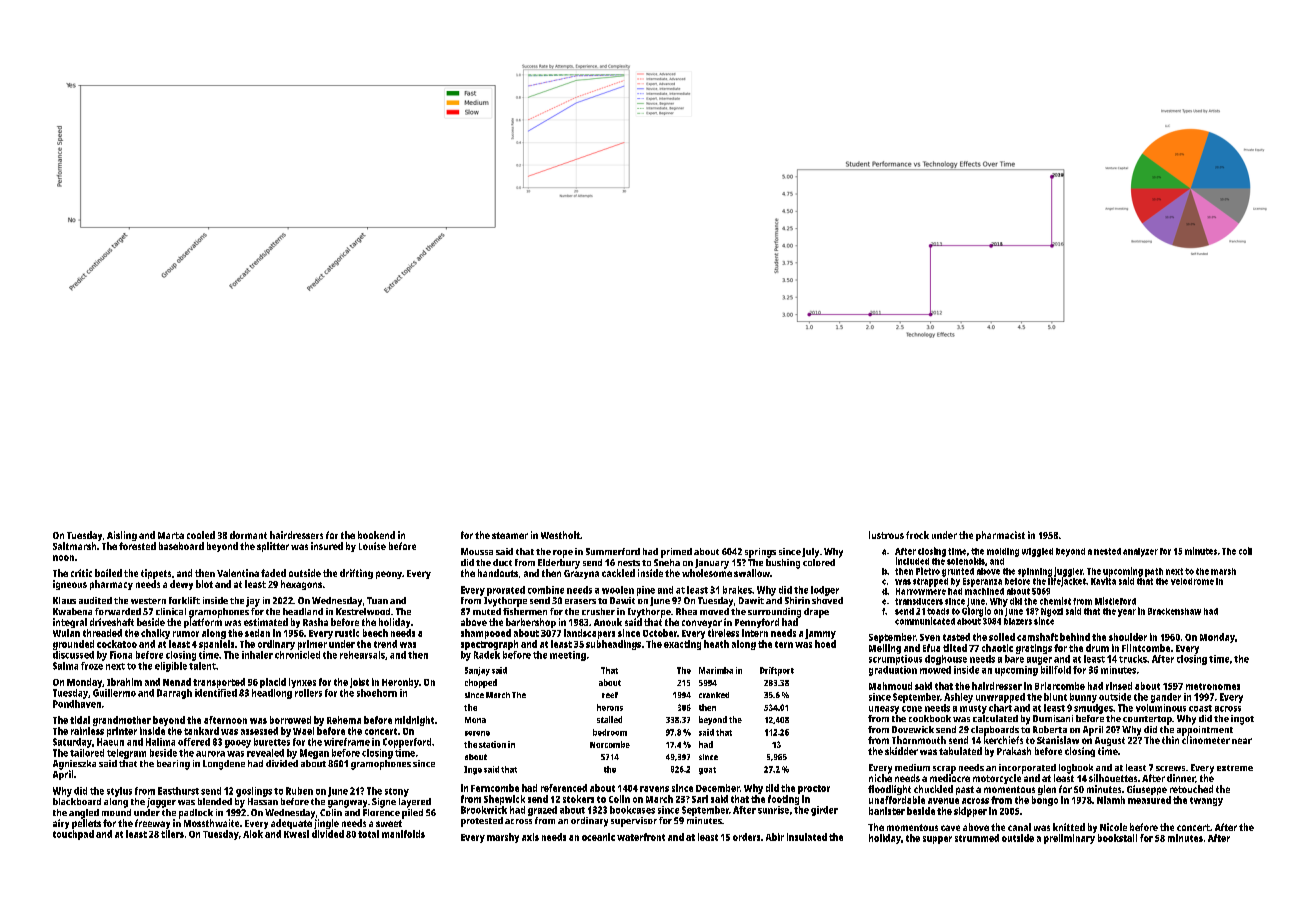  Describe the element at coordinates (530, 837) in the document. I see `axis` at that location.
